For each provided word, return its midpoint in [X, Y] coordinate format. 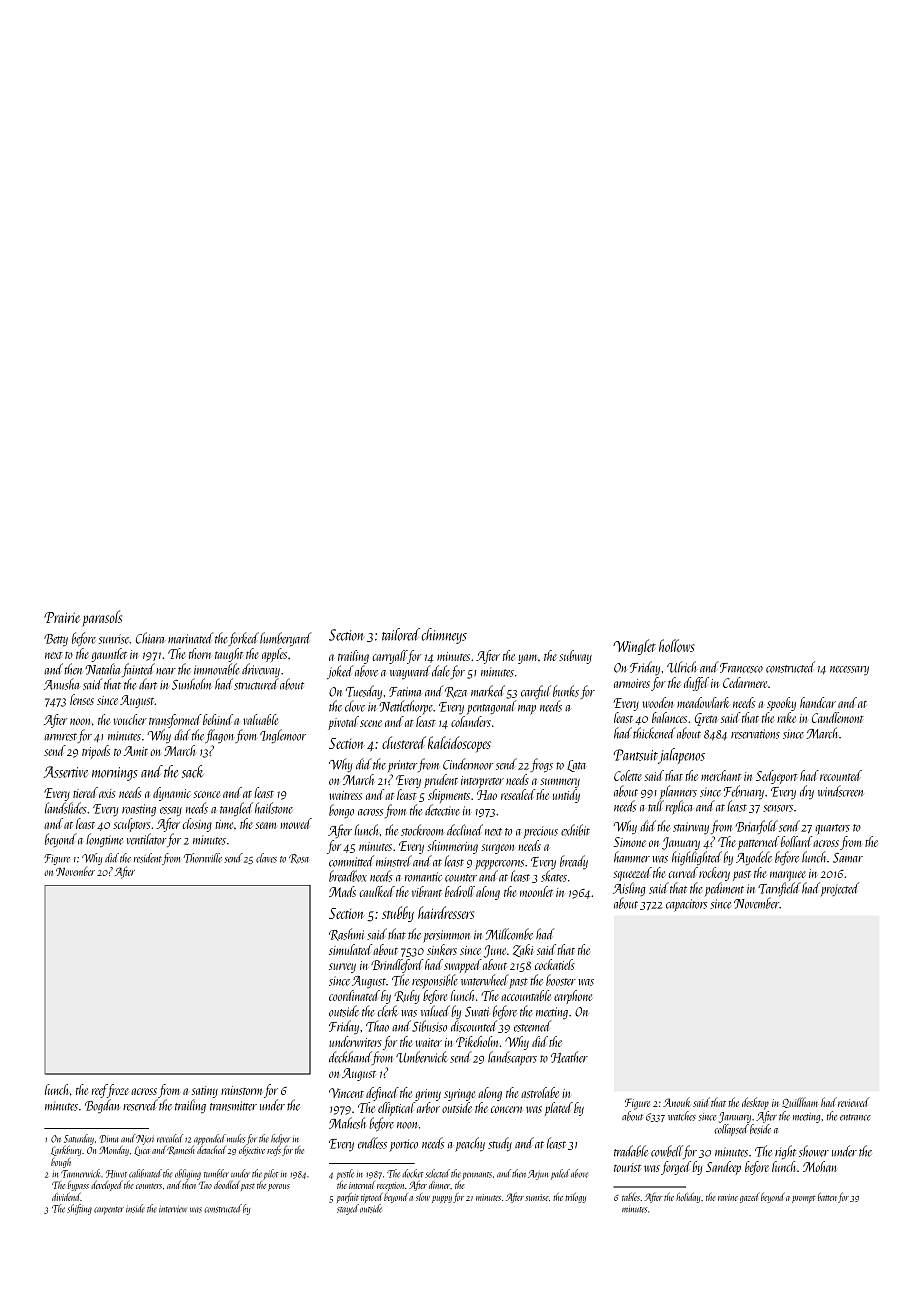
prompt [803, 1199]
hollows [677, 645]
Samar [848, 858]
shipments [449, 796]
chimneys [444, 636]
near [166, 671]
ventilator [147, 839]
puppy [442, 1199]
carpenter [109, 1211]
